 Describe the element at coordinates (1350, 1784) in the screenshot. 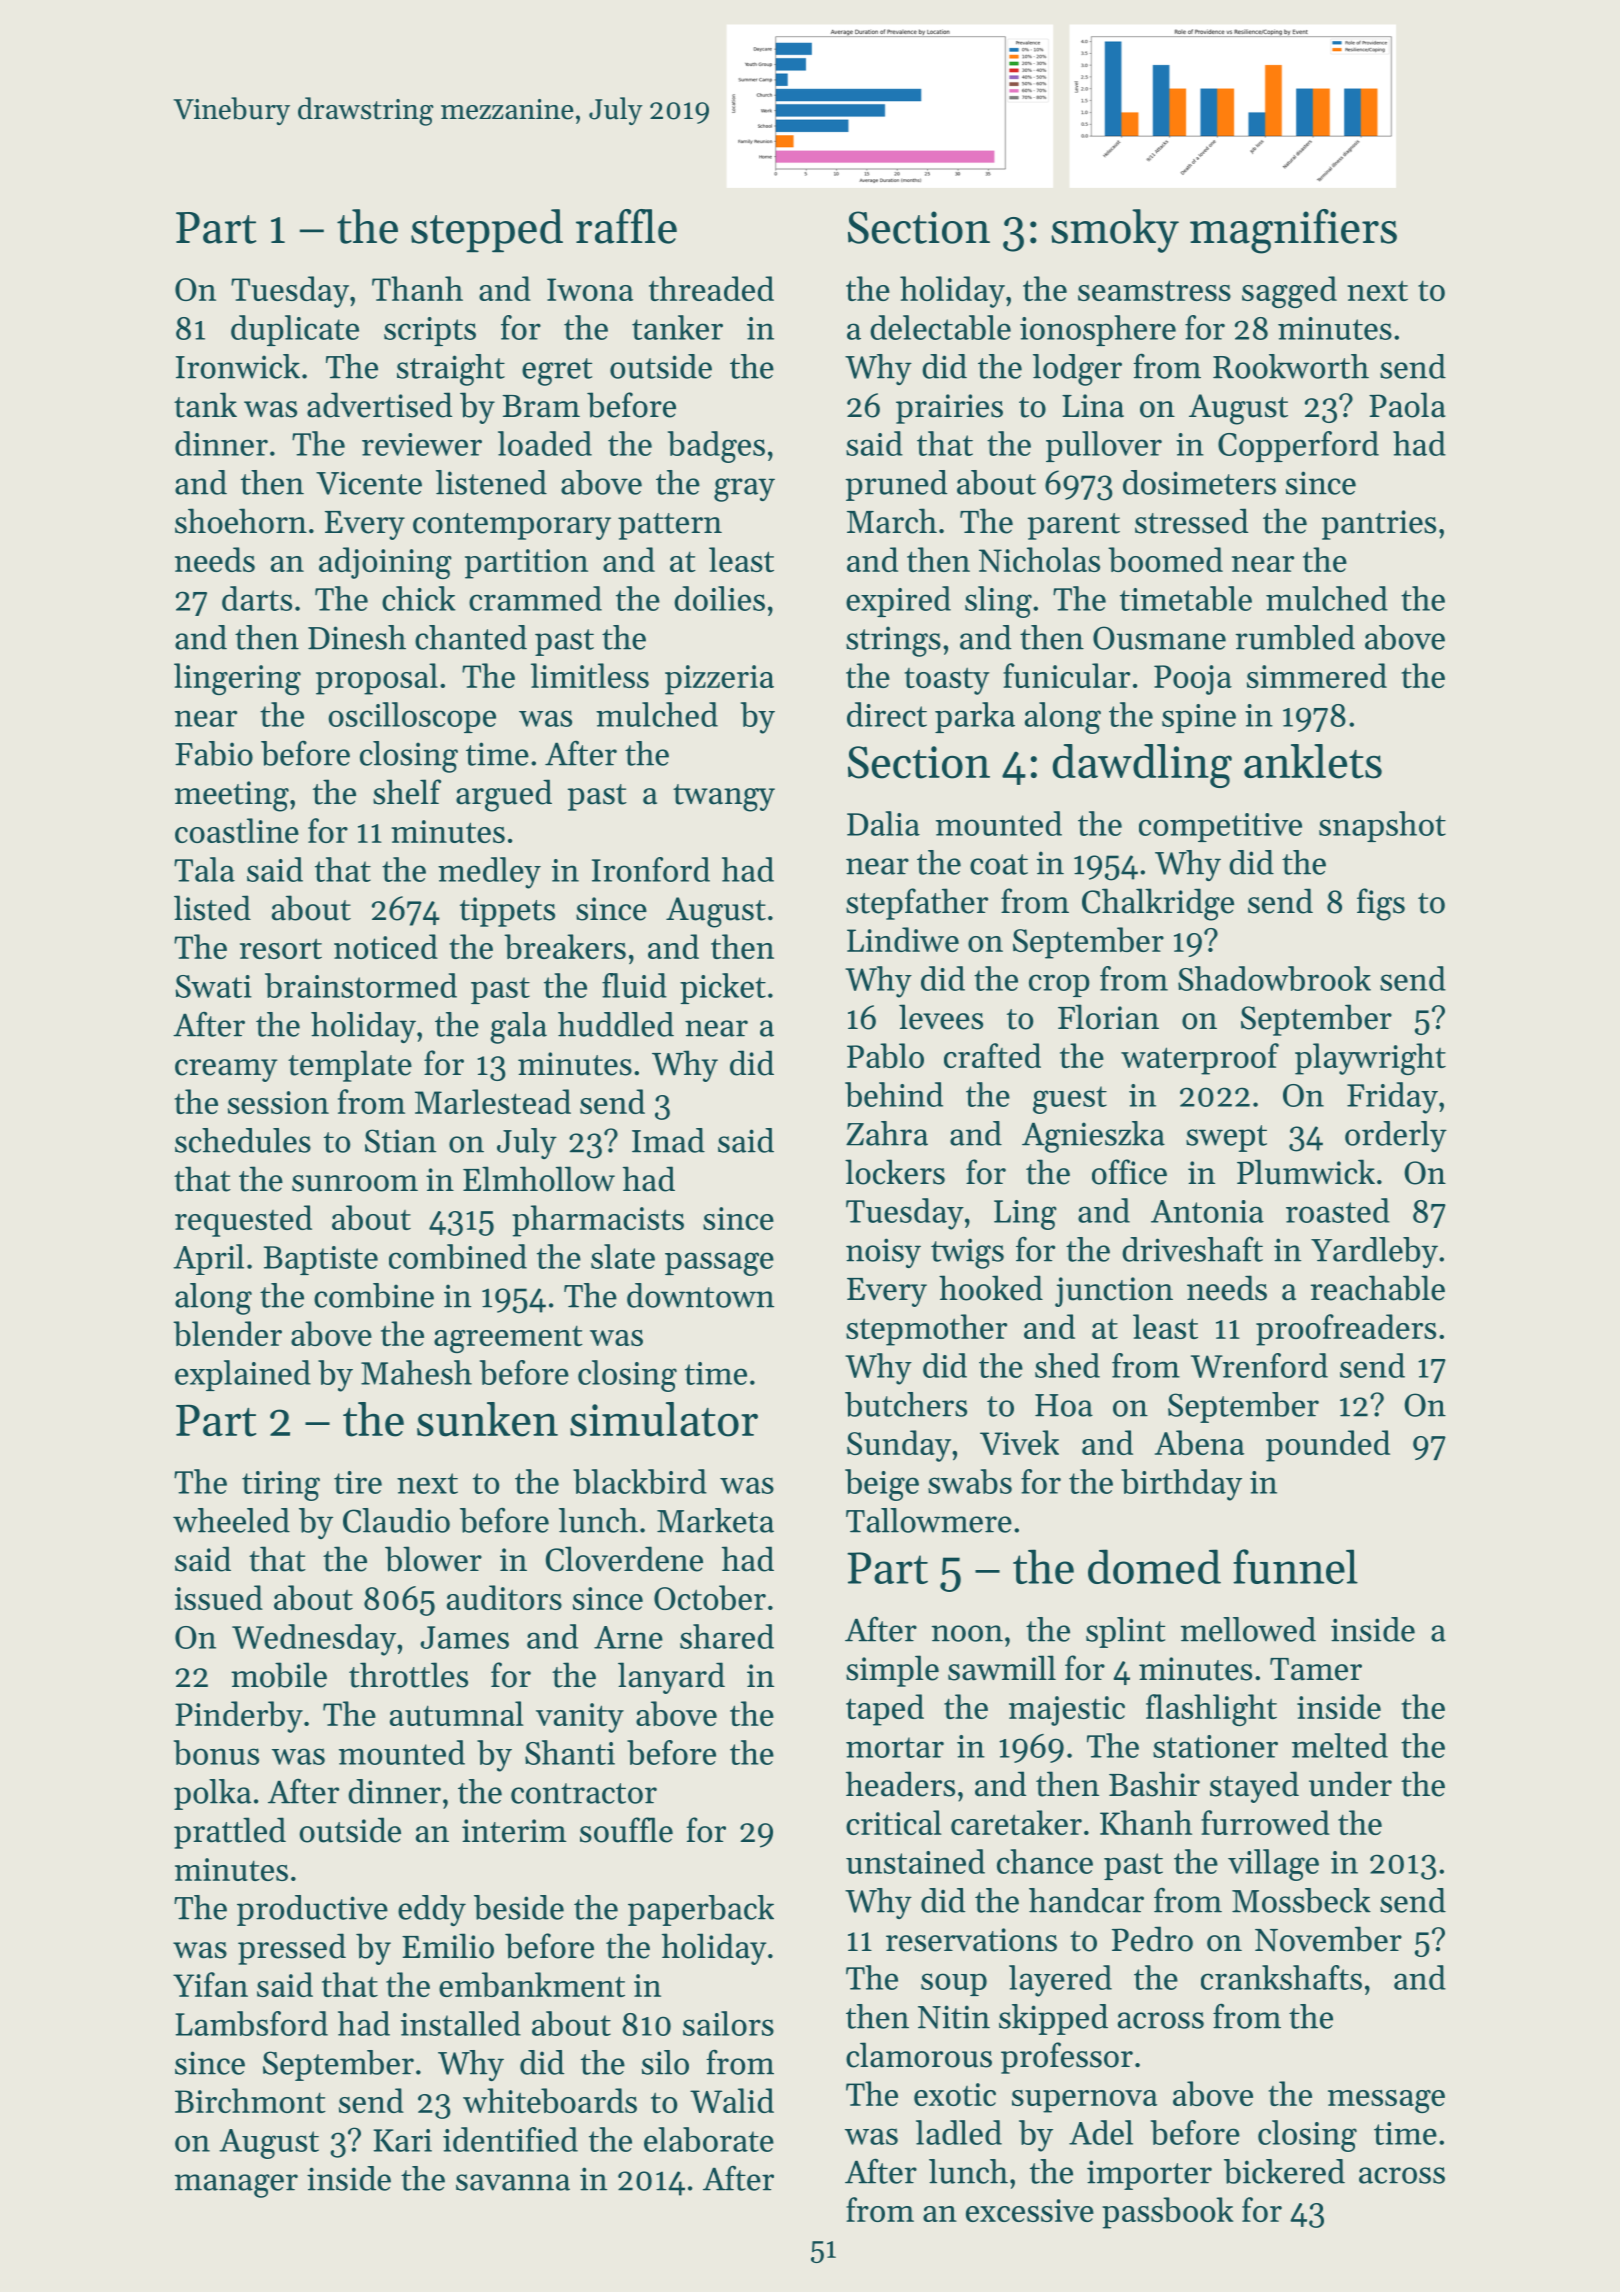

I see `under` at that location.
